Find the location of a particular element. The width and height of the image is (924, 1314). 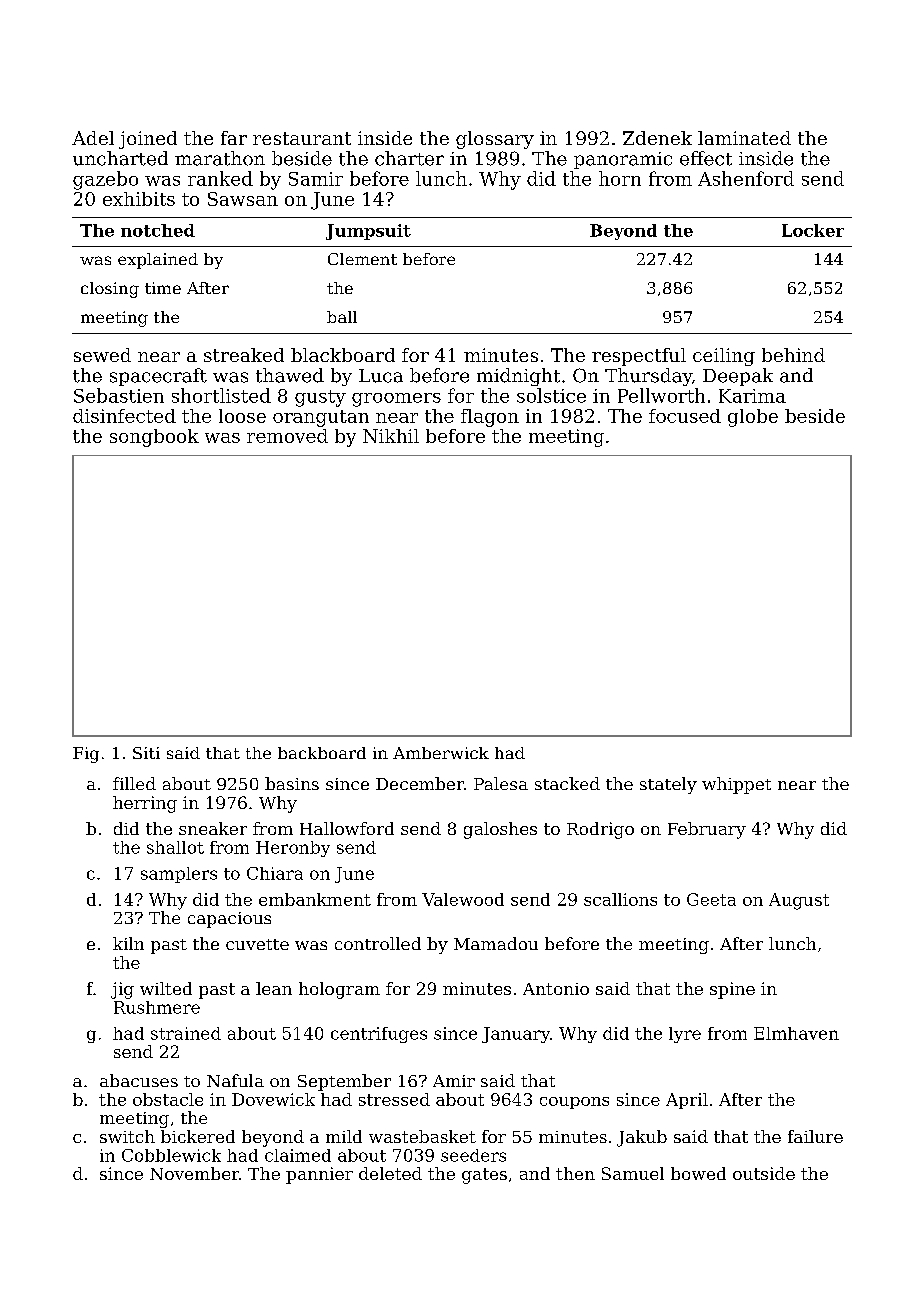

Valewood is located at coordinates (463, 899).
